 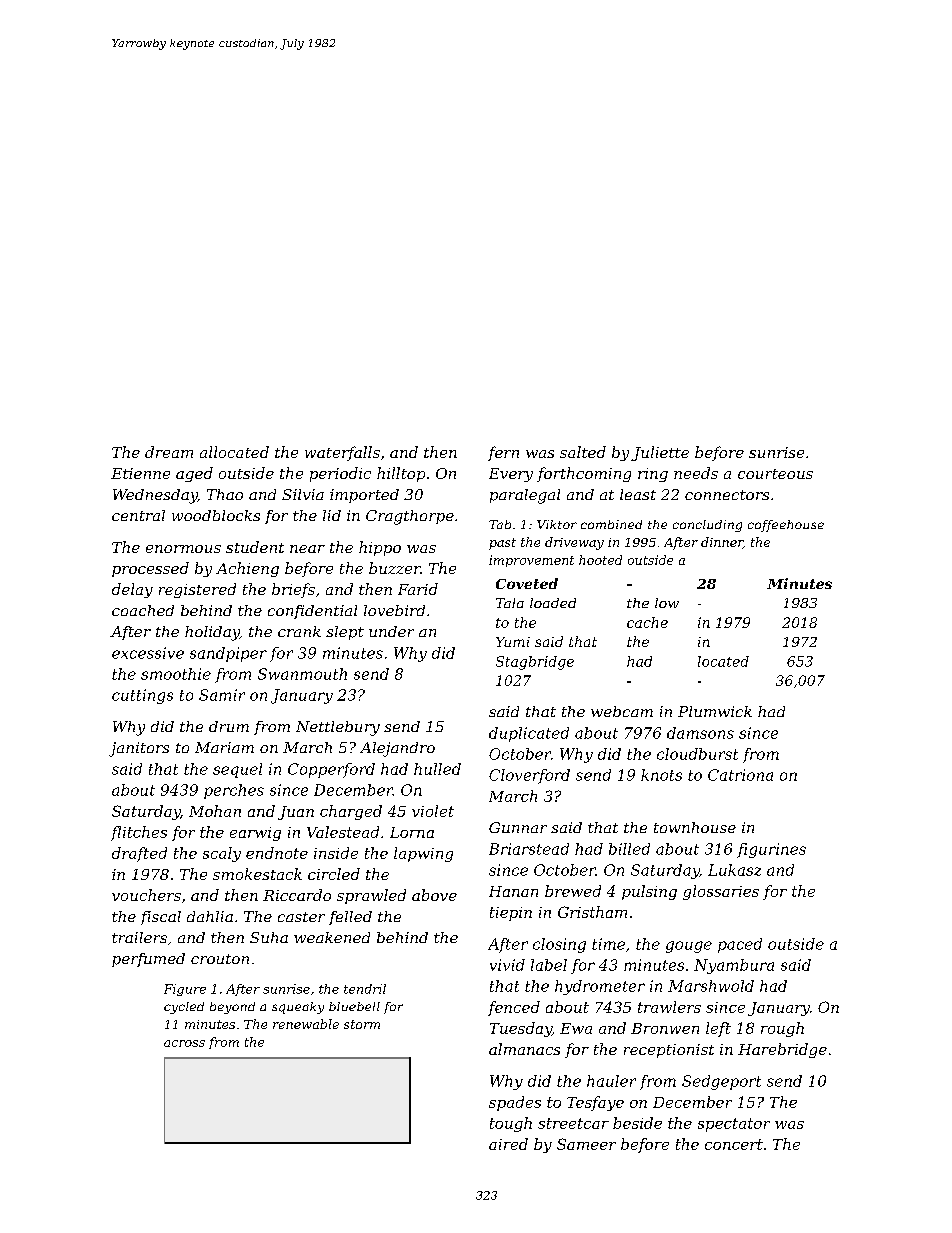 What do you see at coordinates (345, 633) in the screenshot?
I see `slept` at bounding box center [345, 633].
